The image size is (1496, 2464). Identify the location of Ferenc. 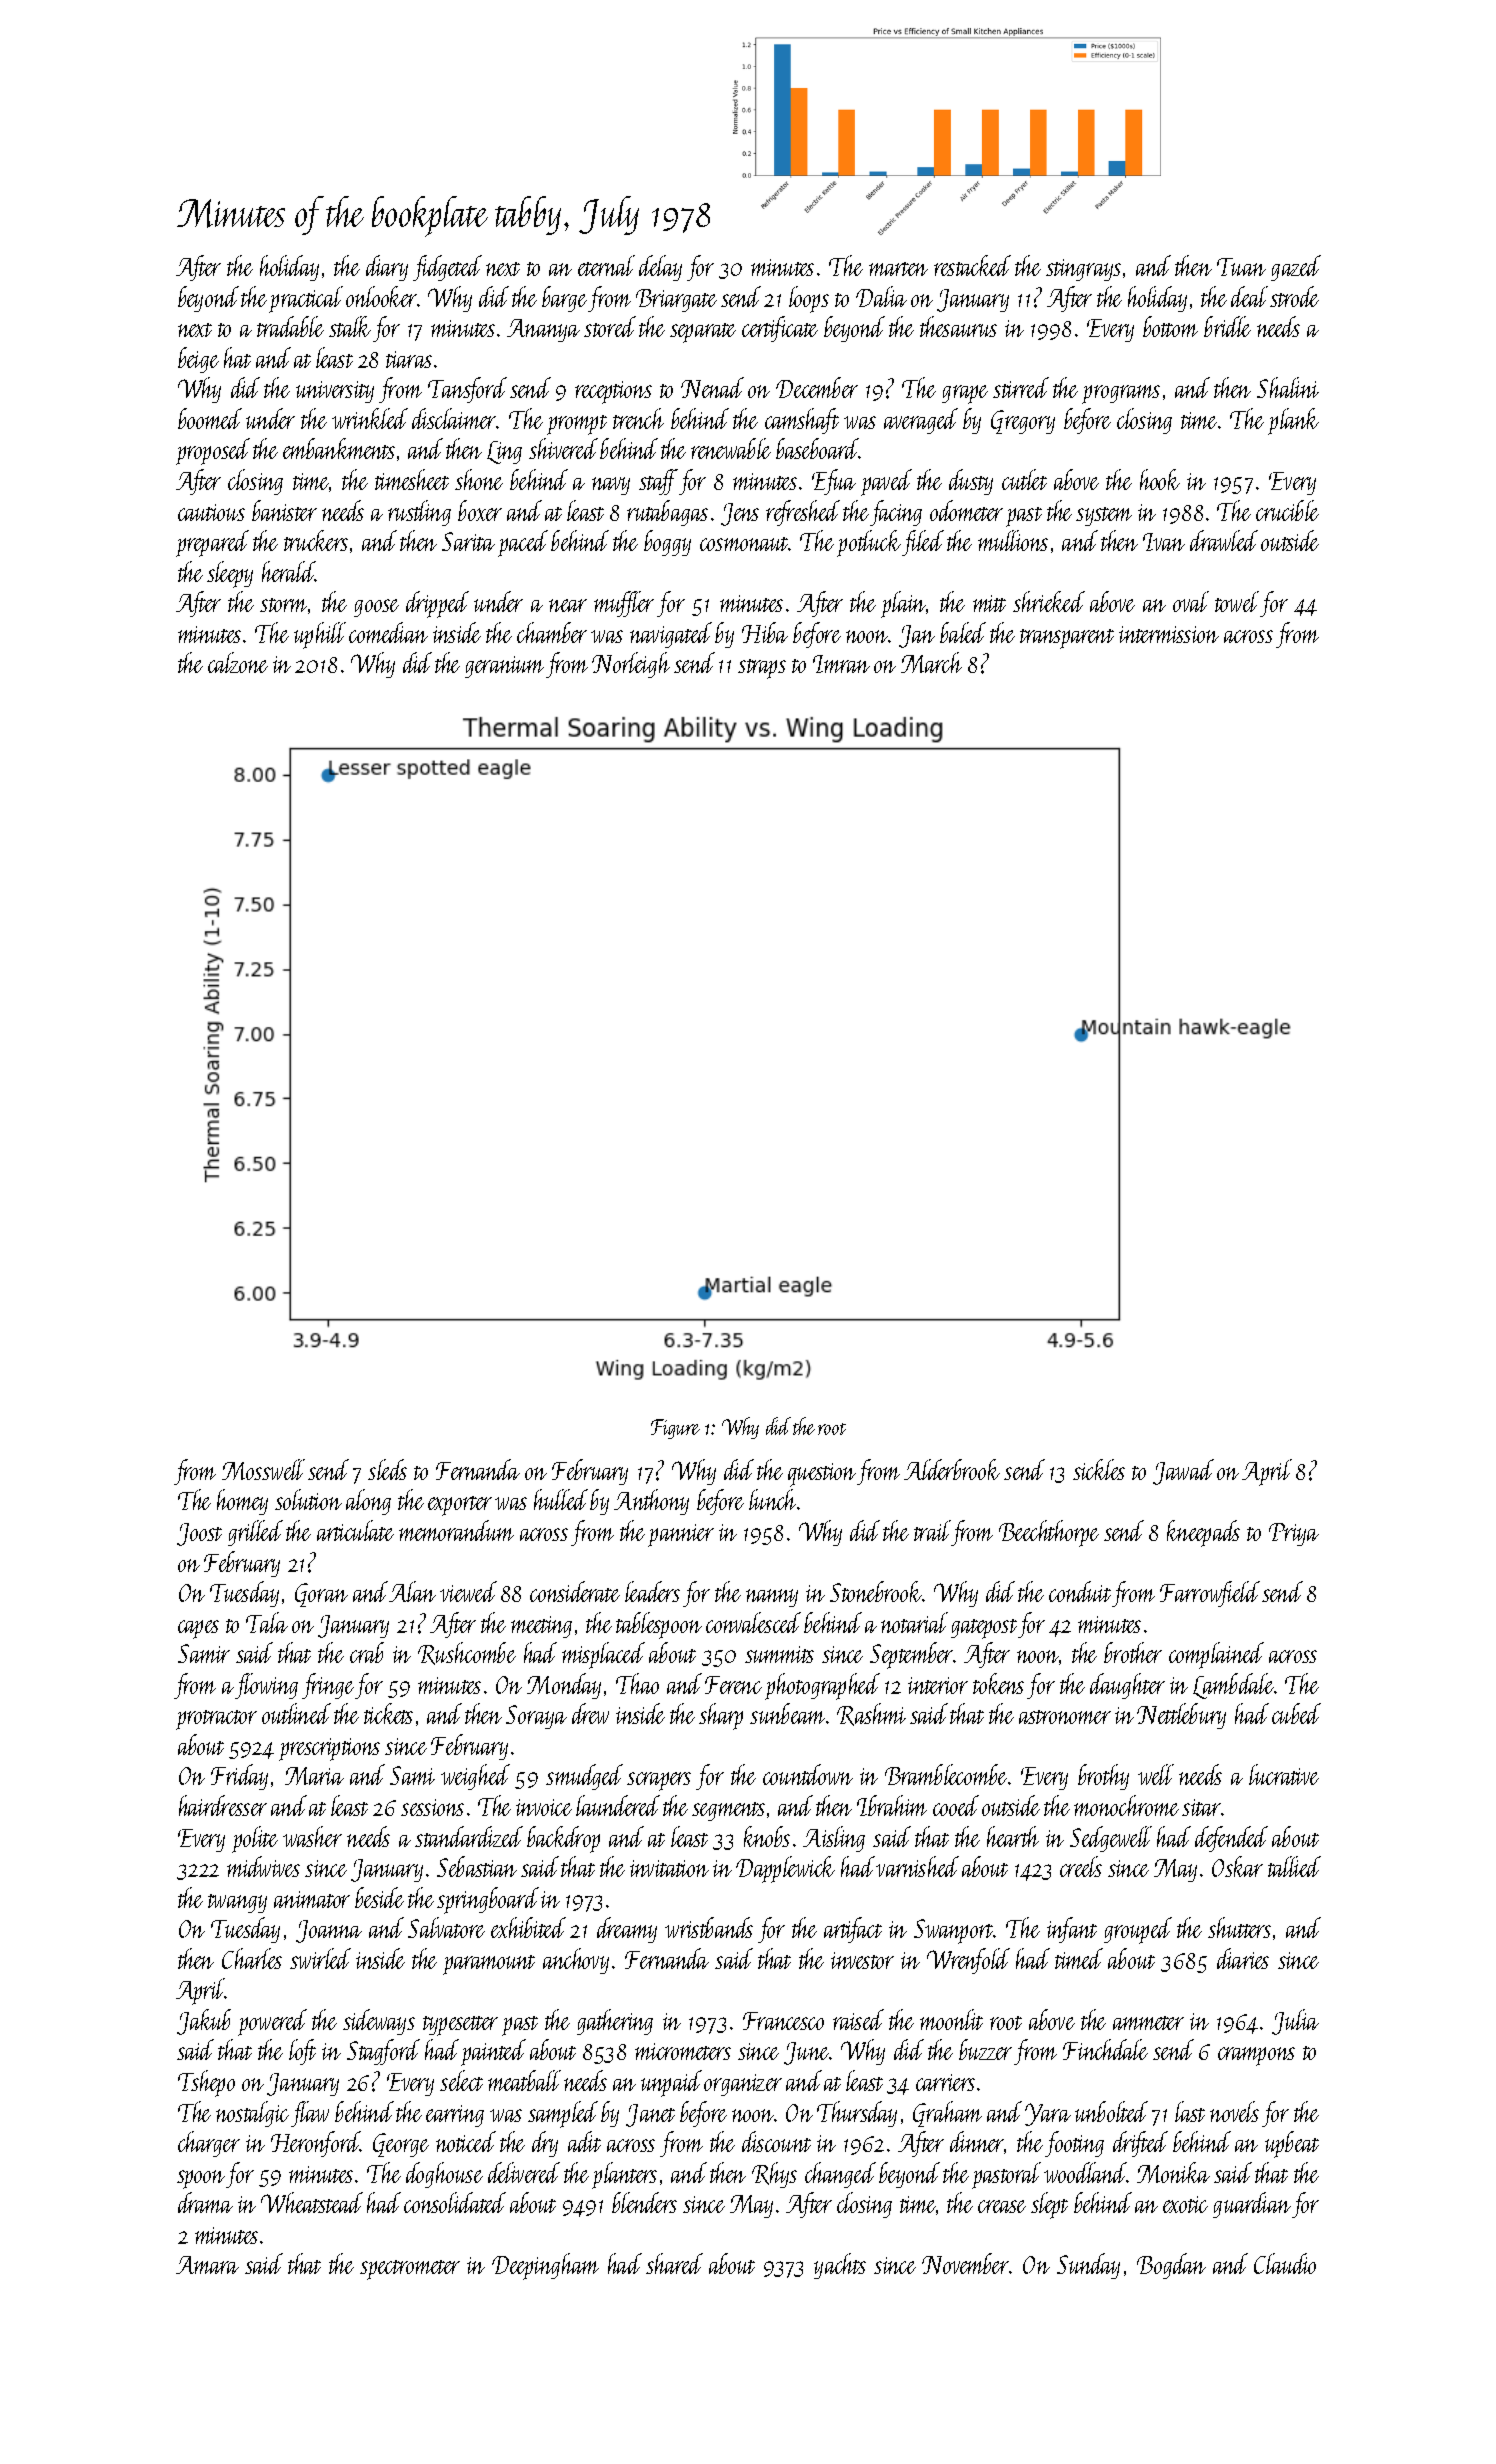
(733, 1685).
